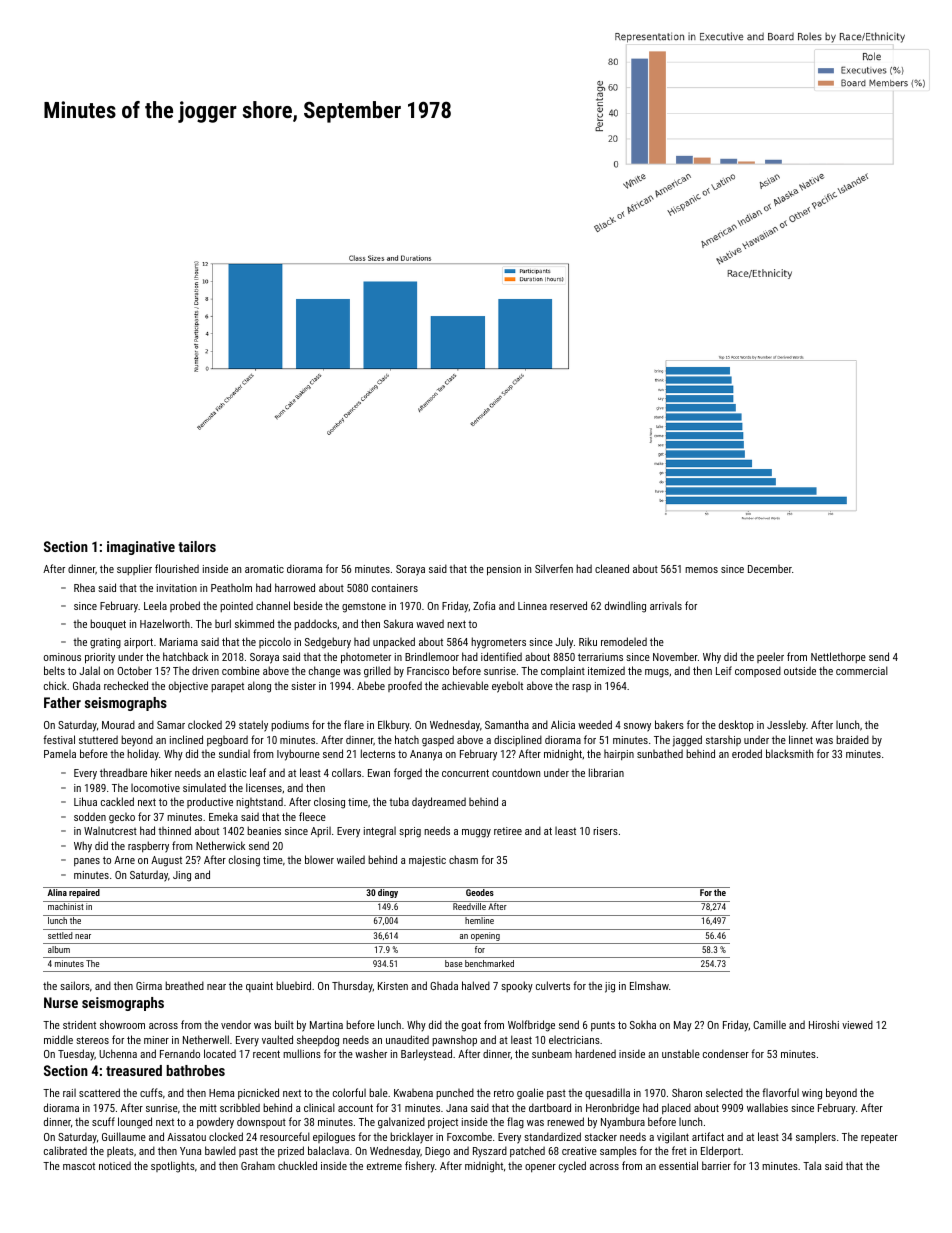 The height and width of the image is (1233, 952). I want to click on Martina, so click(326, 1025).
